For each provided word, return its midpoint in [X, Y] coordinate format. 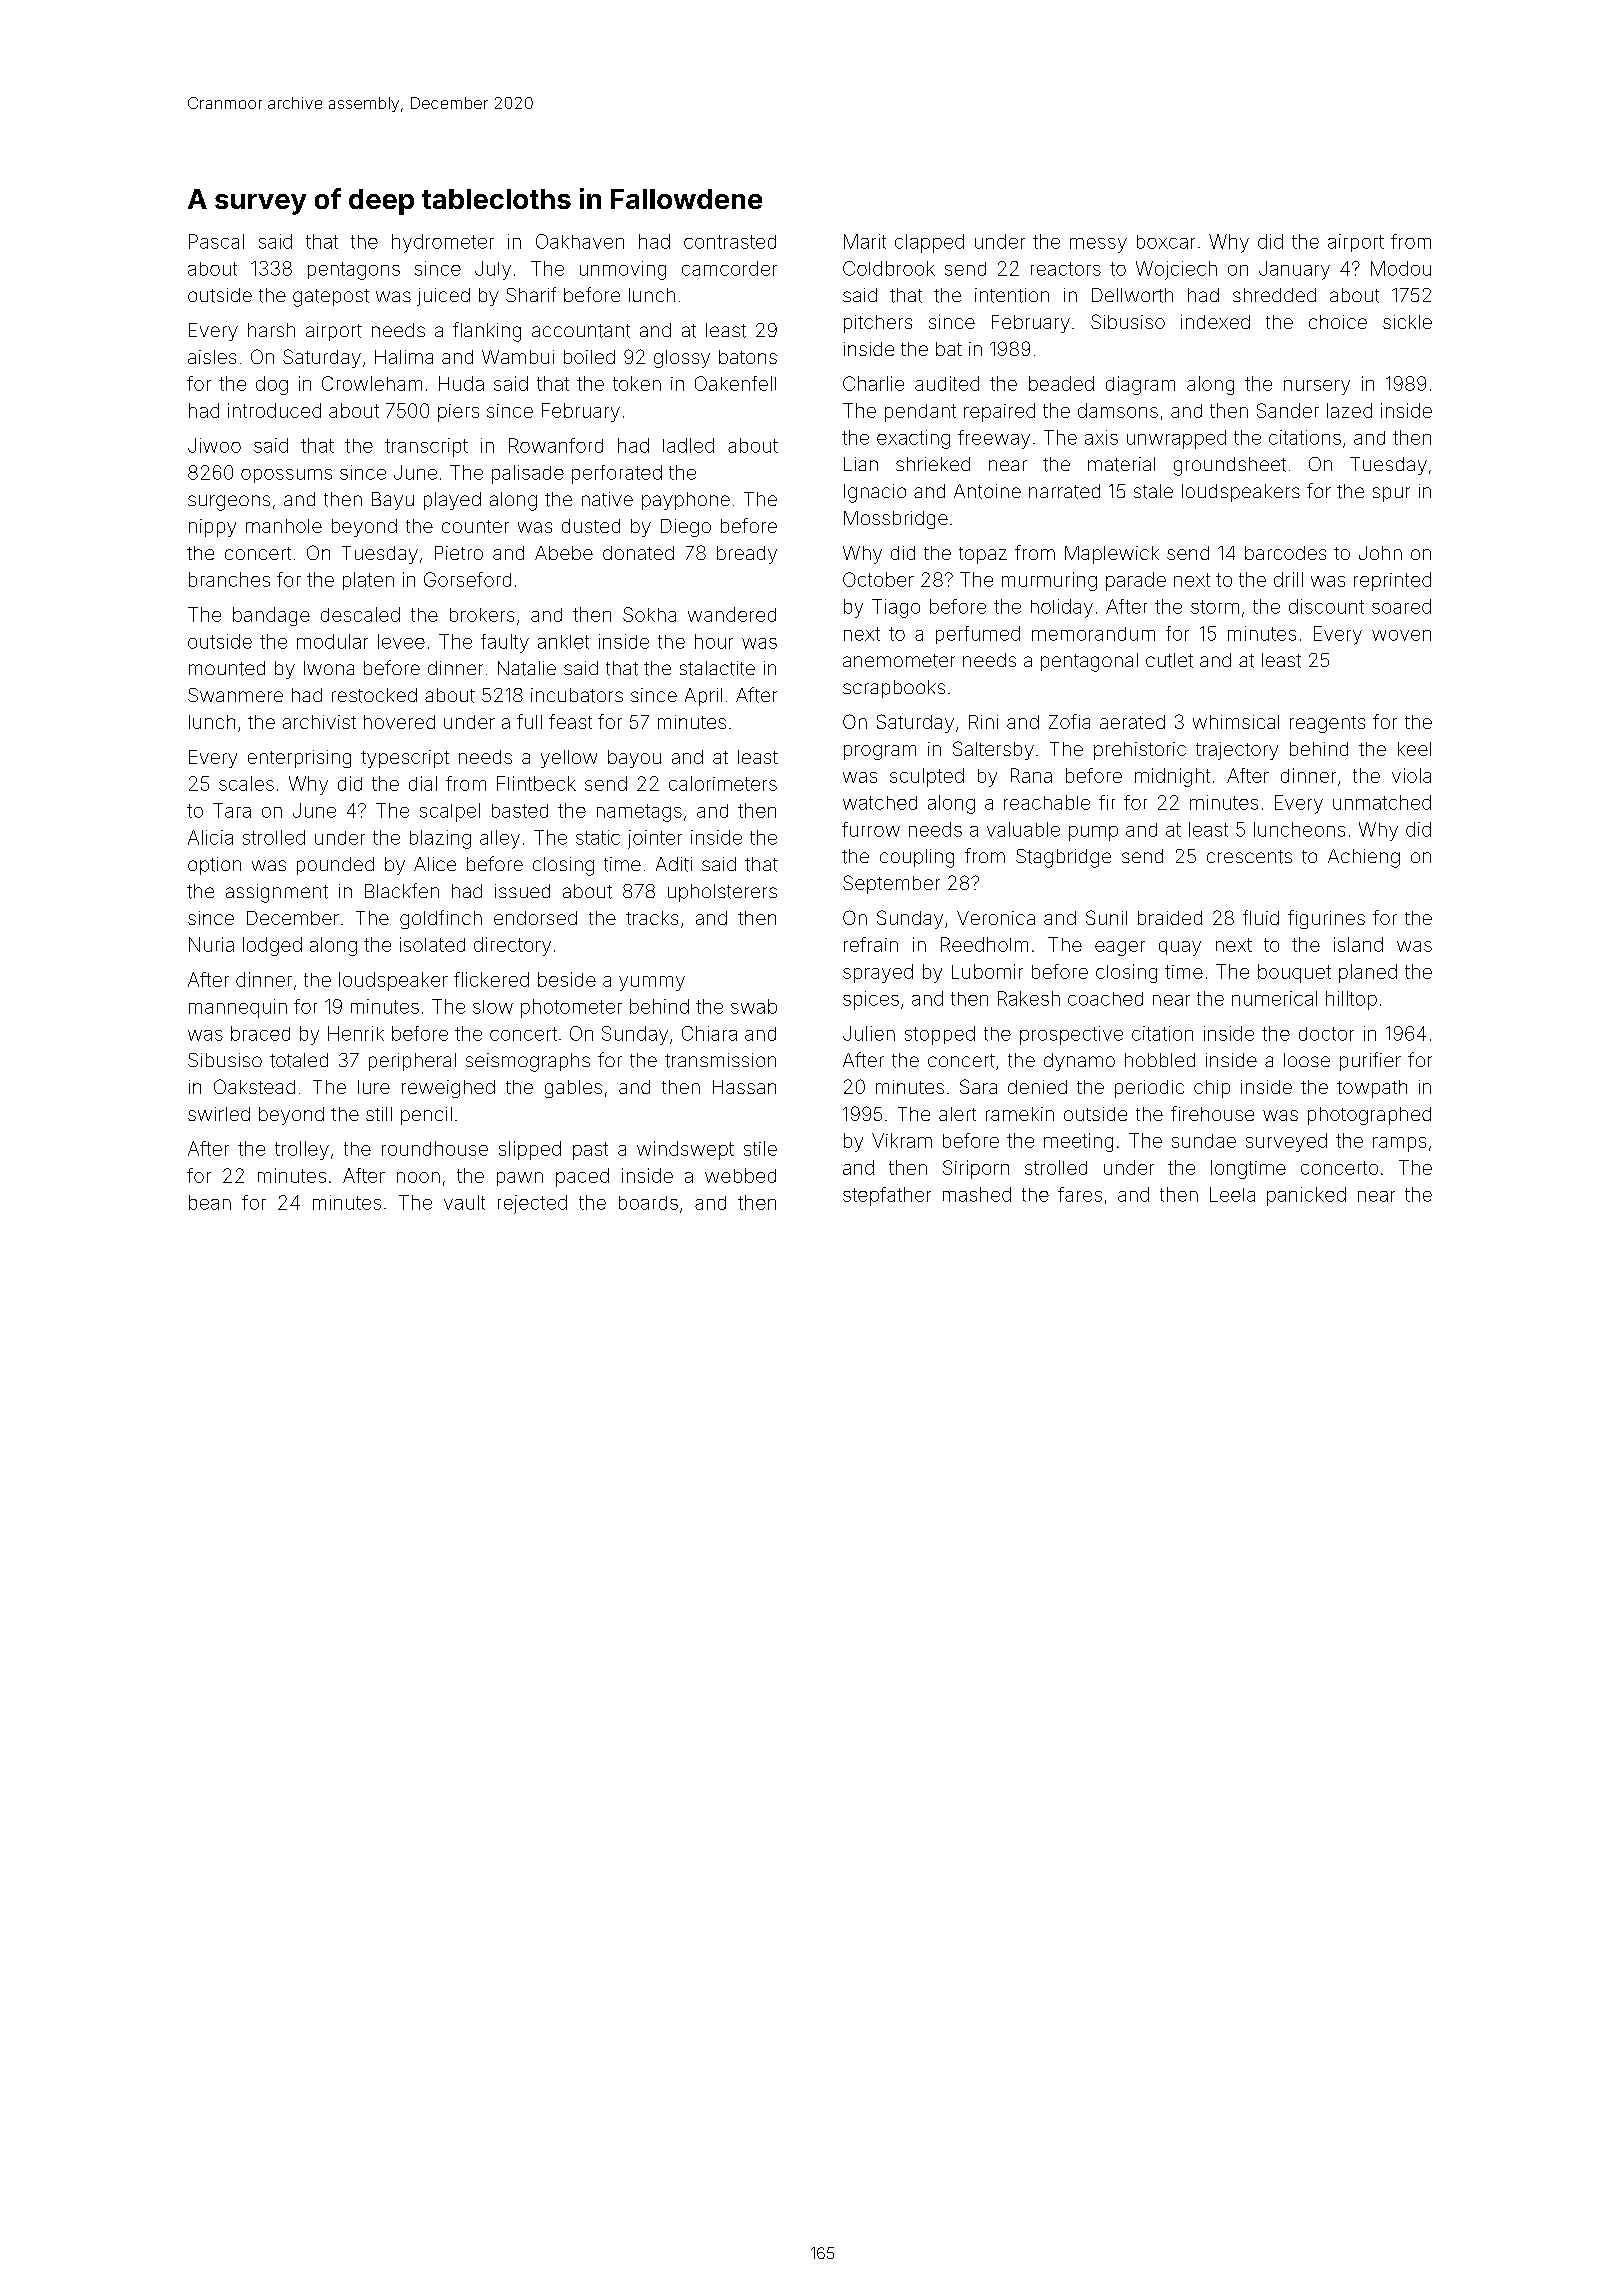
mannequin [238, 1008]
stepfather [887, 1196]
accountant [581, 331]
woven [1401, 635]
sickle [1407, 322]
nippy [212, 528]
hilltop [1351, 1000]
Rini [983, 722]
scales [246, 783]
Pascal [216, 241]
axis [1101, 437]
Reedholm [984, 944]
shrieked [933, 464]
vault [464, 1202]
